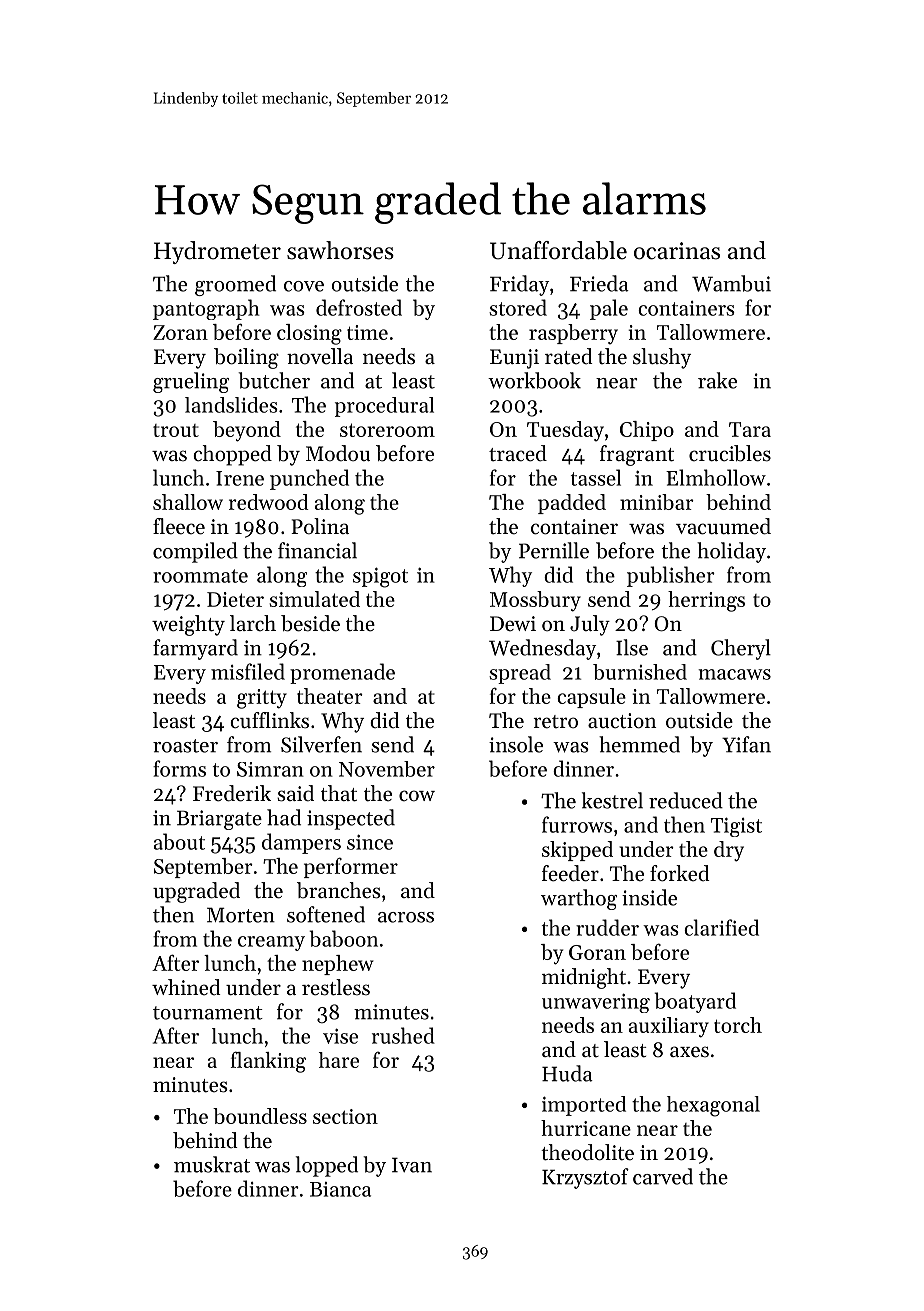 The width and height of the screenshot is (924, 1311). What do you see at coordinates (584, 978) in the screenshot?
I see `midnight` at bounding box center [584, 978].
